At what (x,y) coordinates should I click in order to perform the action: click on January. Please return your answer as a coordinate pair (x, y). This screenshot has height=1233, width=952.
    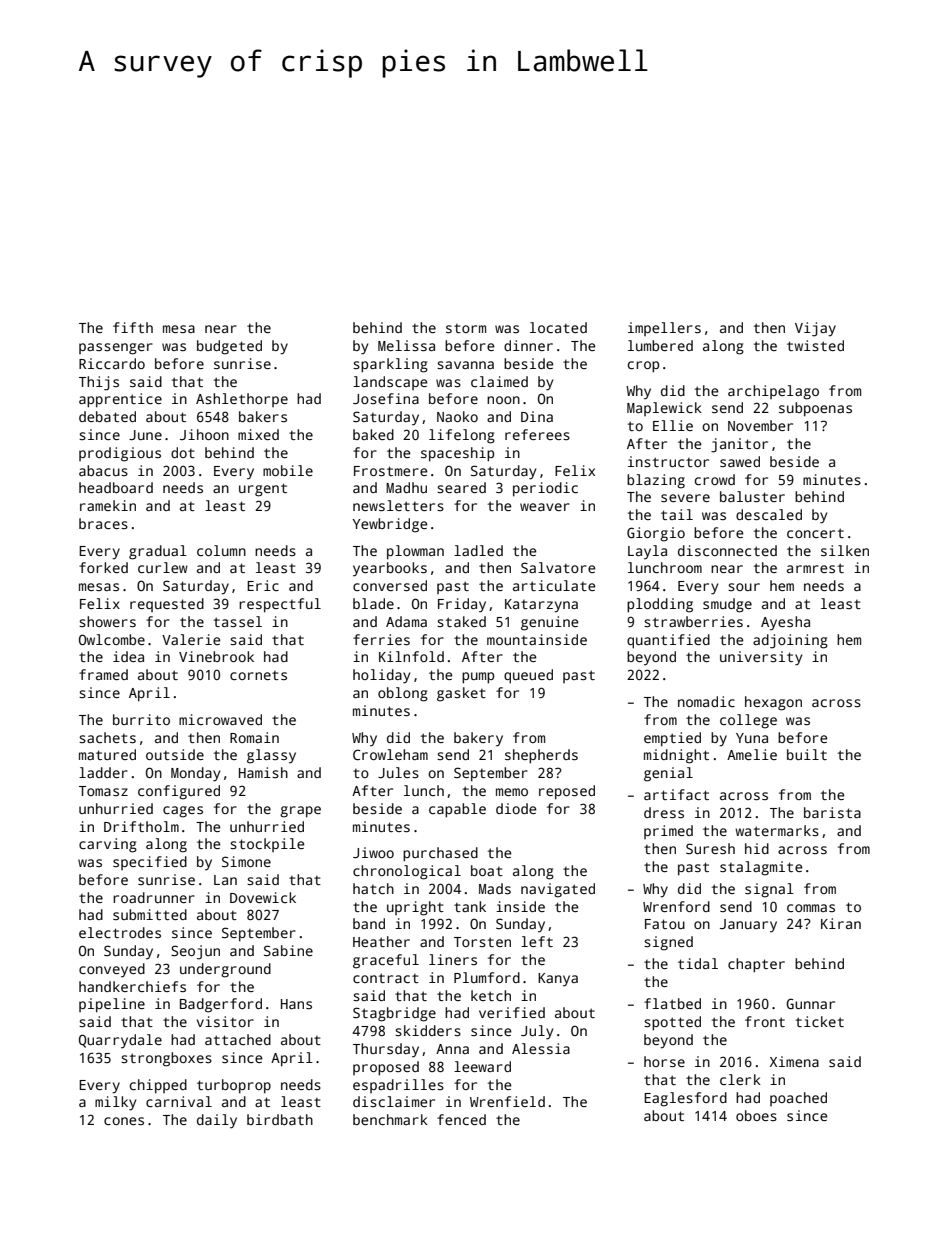
    Looking at the image, I should click on (748, 926).
